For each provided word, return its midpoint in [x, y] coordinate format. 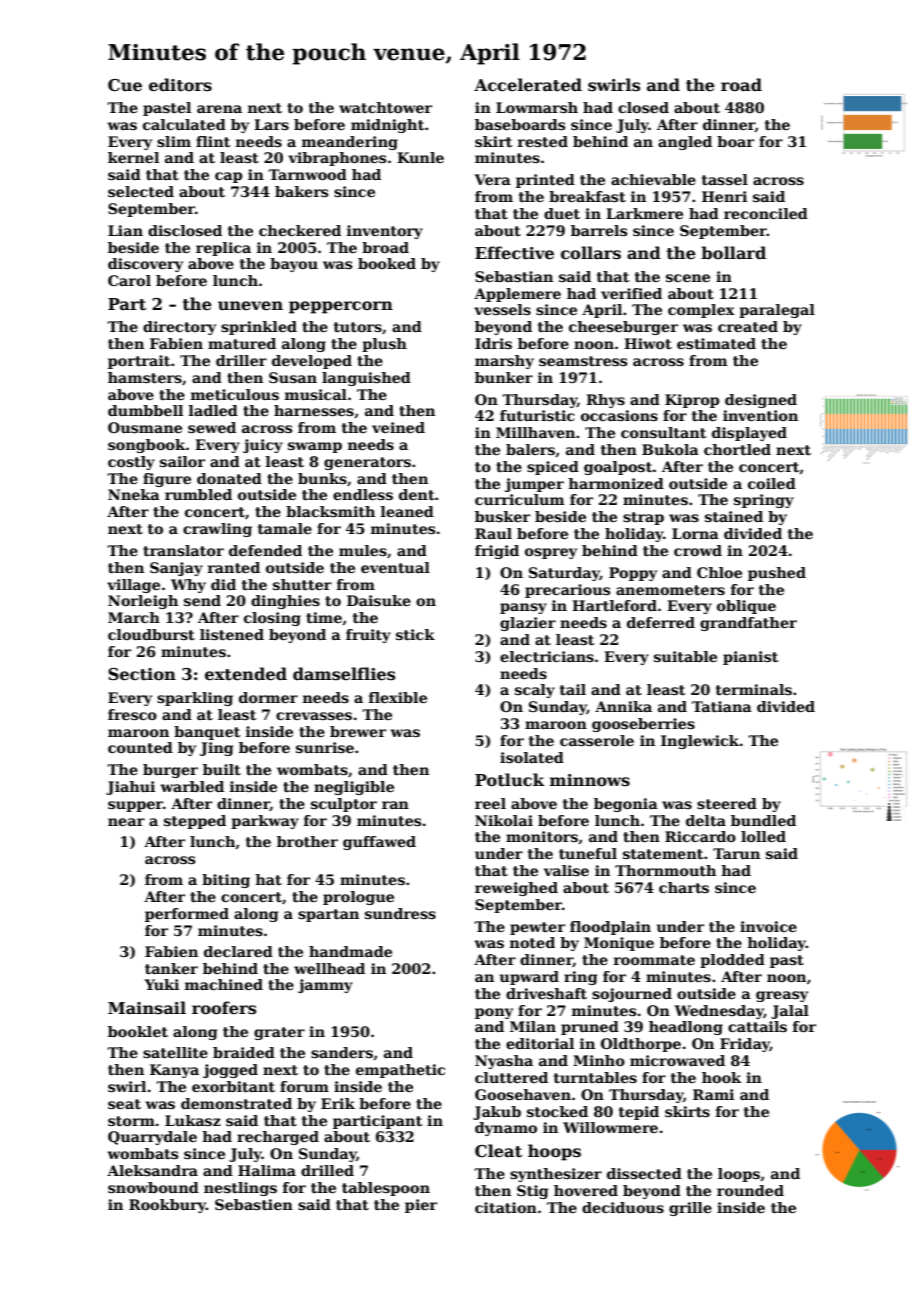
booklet [138, 1031]
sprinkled [259, 328]
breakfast [587, 196]
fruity [368, 636]
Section [142, 674]
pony [494, 1013]
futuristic [537, 415]
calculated [184, 124]
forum [304, 1086]
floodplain [610, 928]
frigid [497, 552]
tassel [725, 179]
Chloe [719, 572]
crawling [217, 530]
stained [734, 516]
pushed [777, 574]
